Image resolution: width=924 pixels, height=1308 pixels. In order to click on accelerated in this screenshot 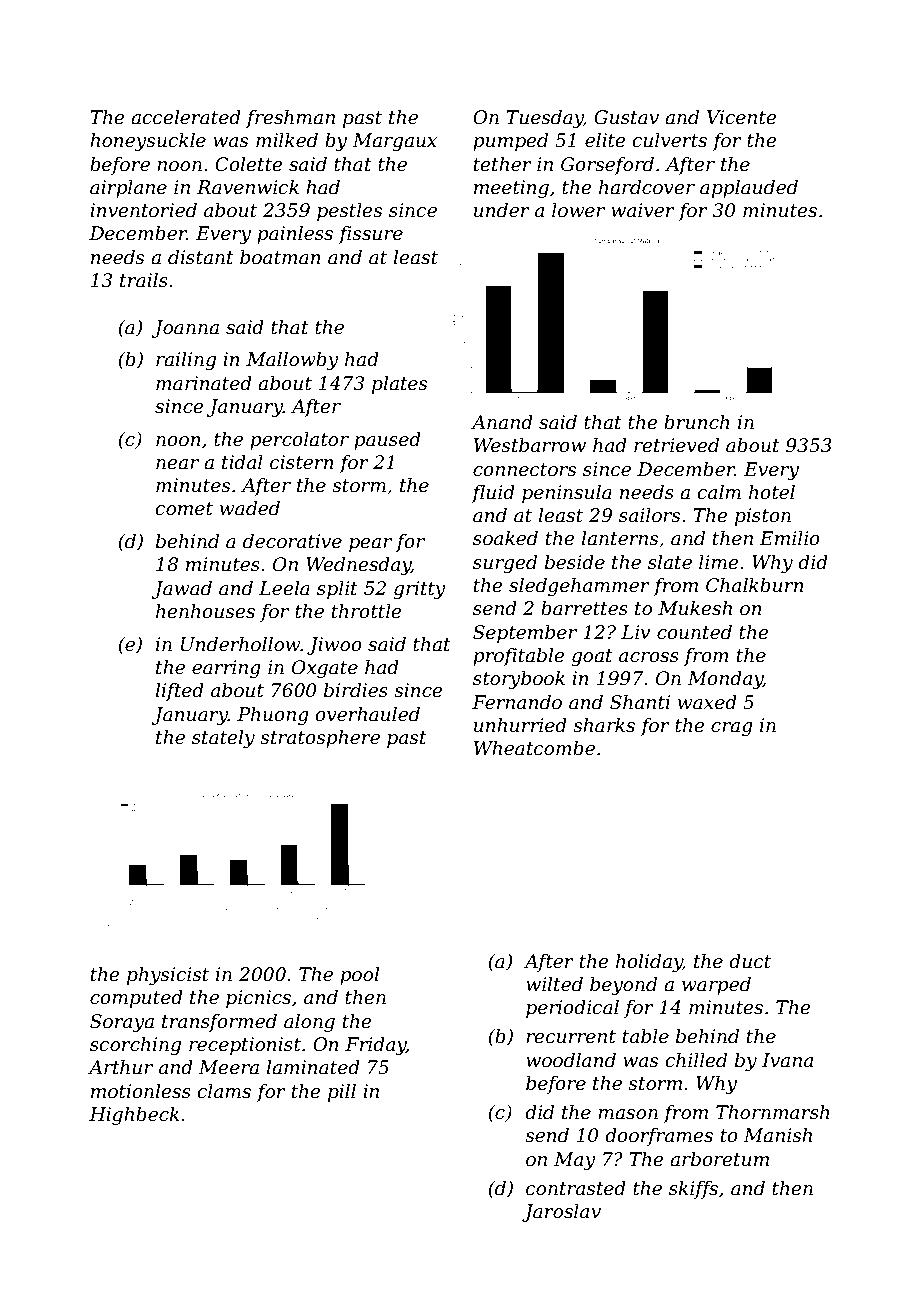, I will do `click(186, 117)`.
